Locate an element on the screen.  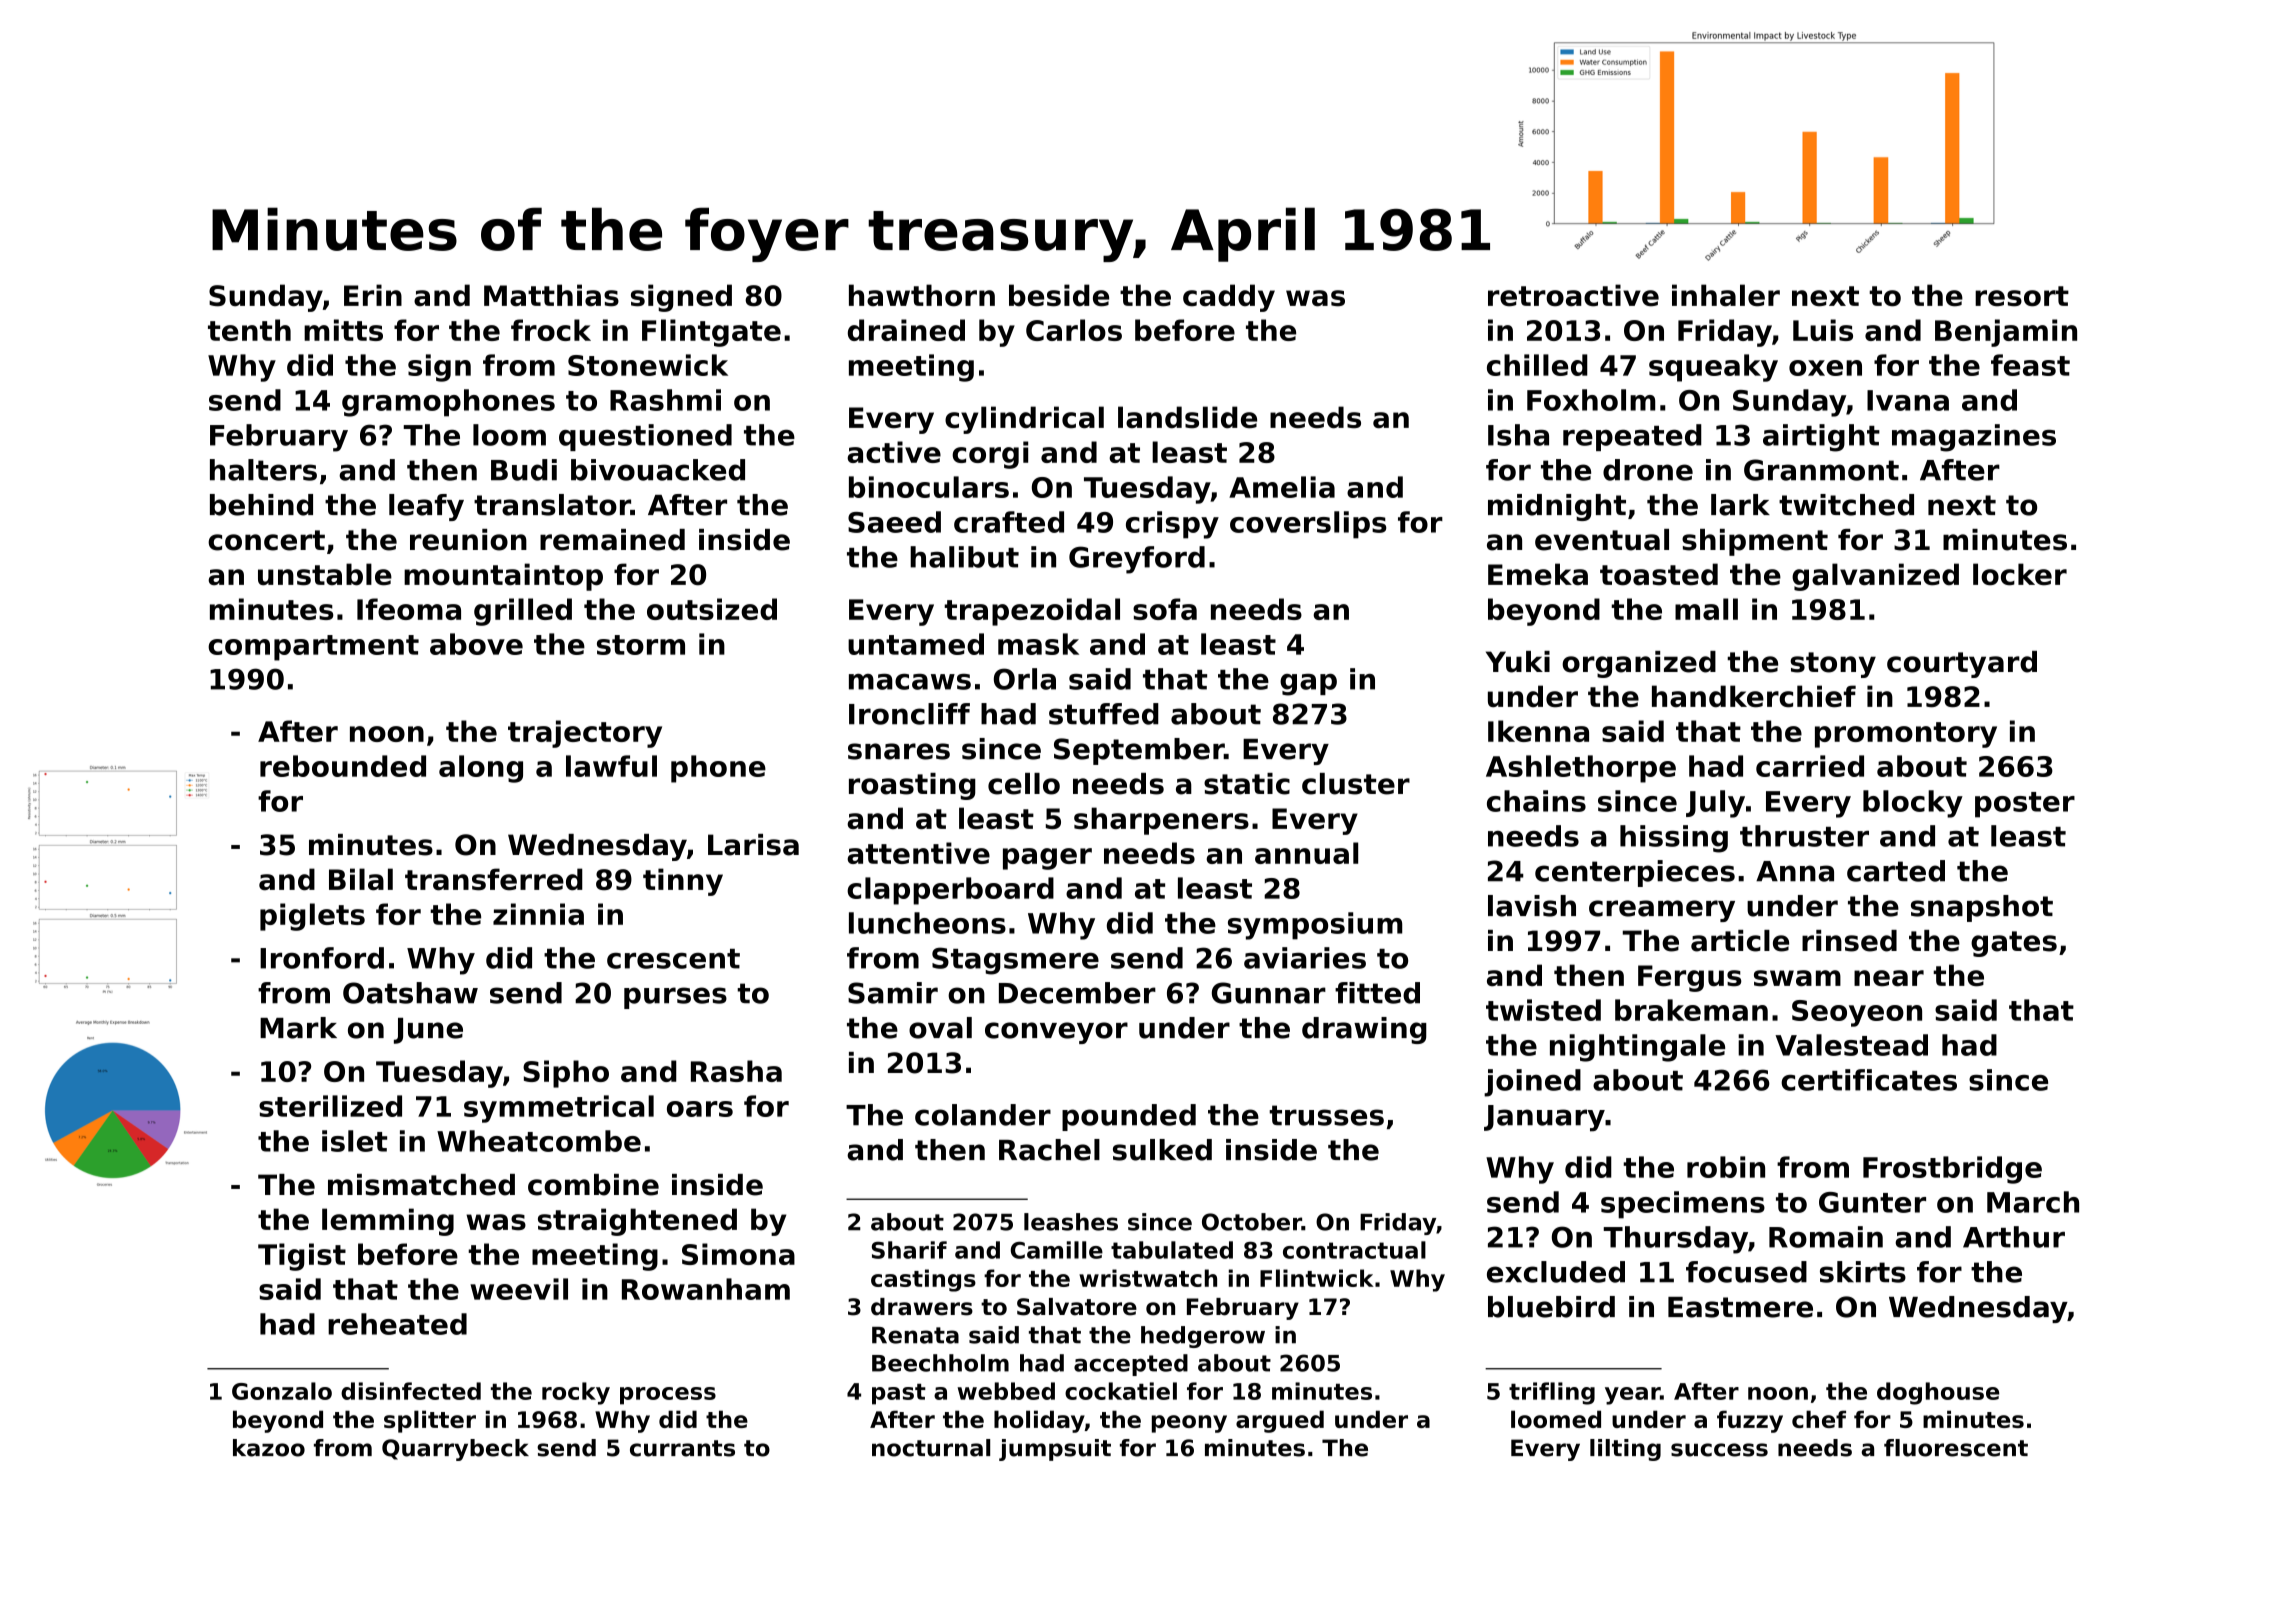
jumpsuit is located at coordinates (1055, 1450).
